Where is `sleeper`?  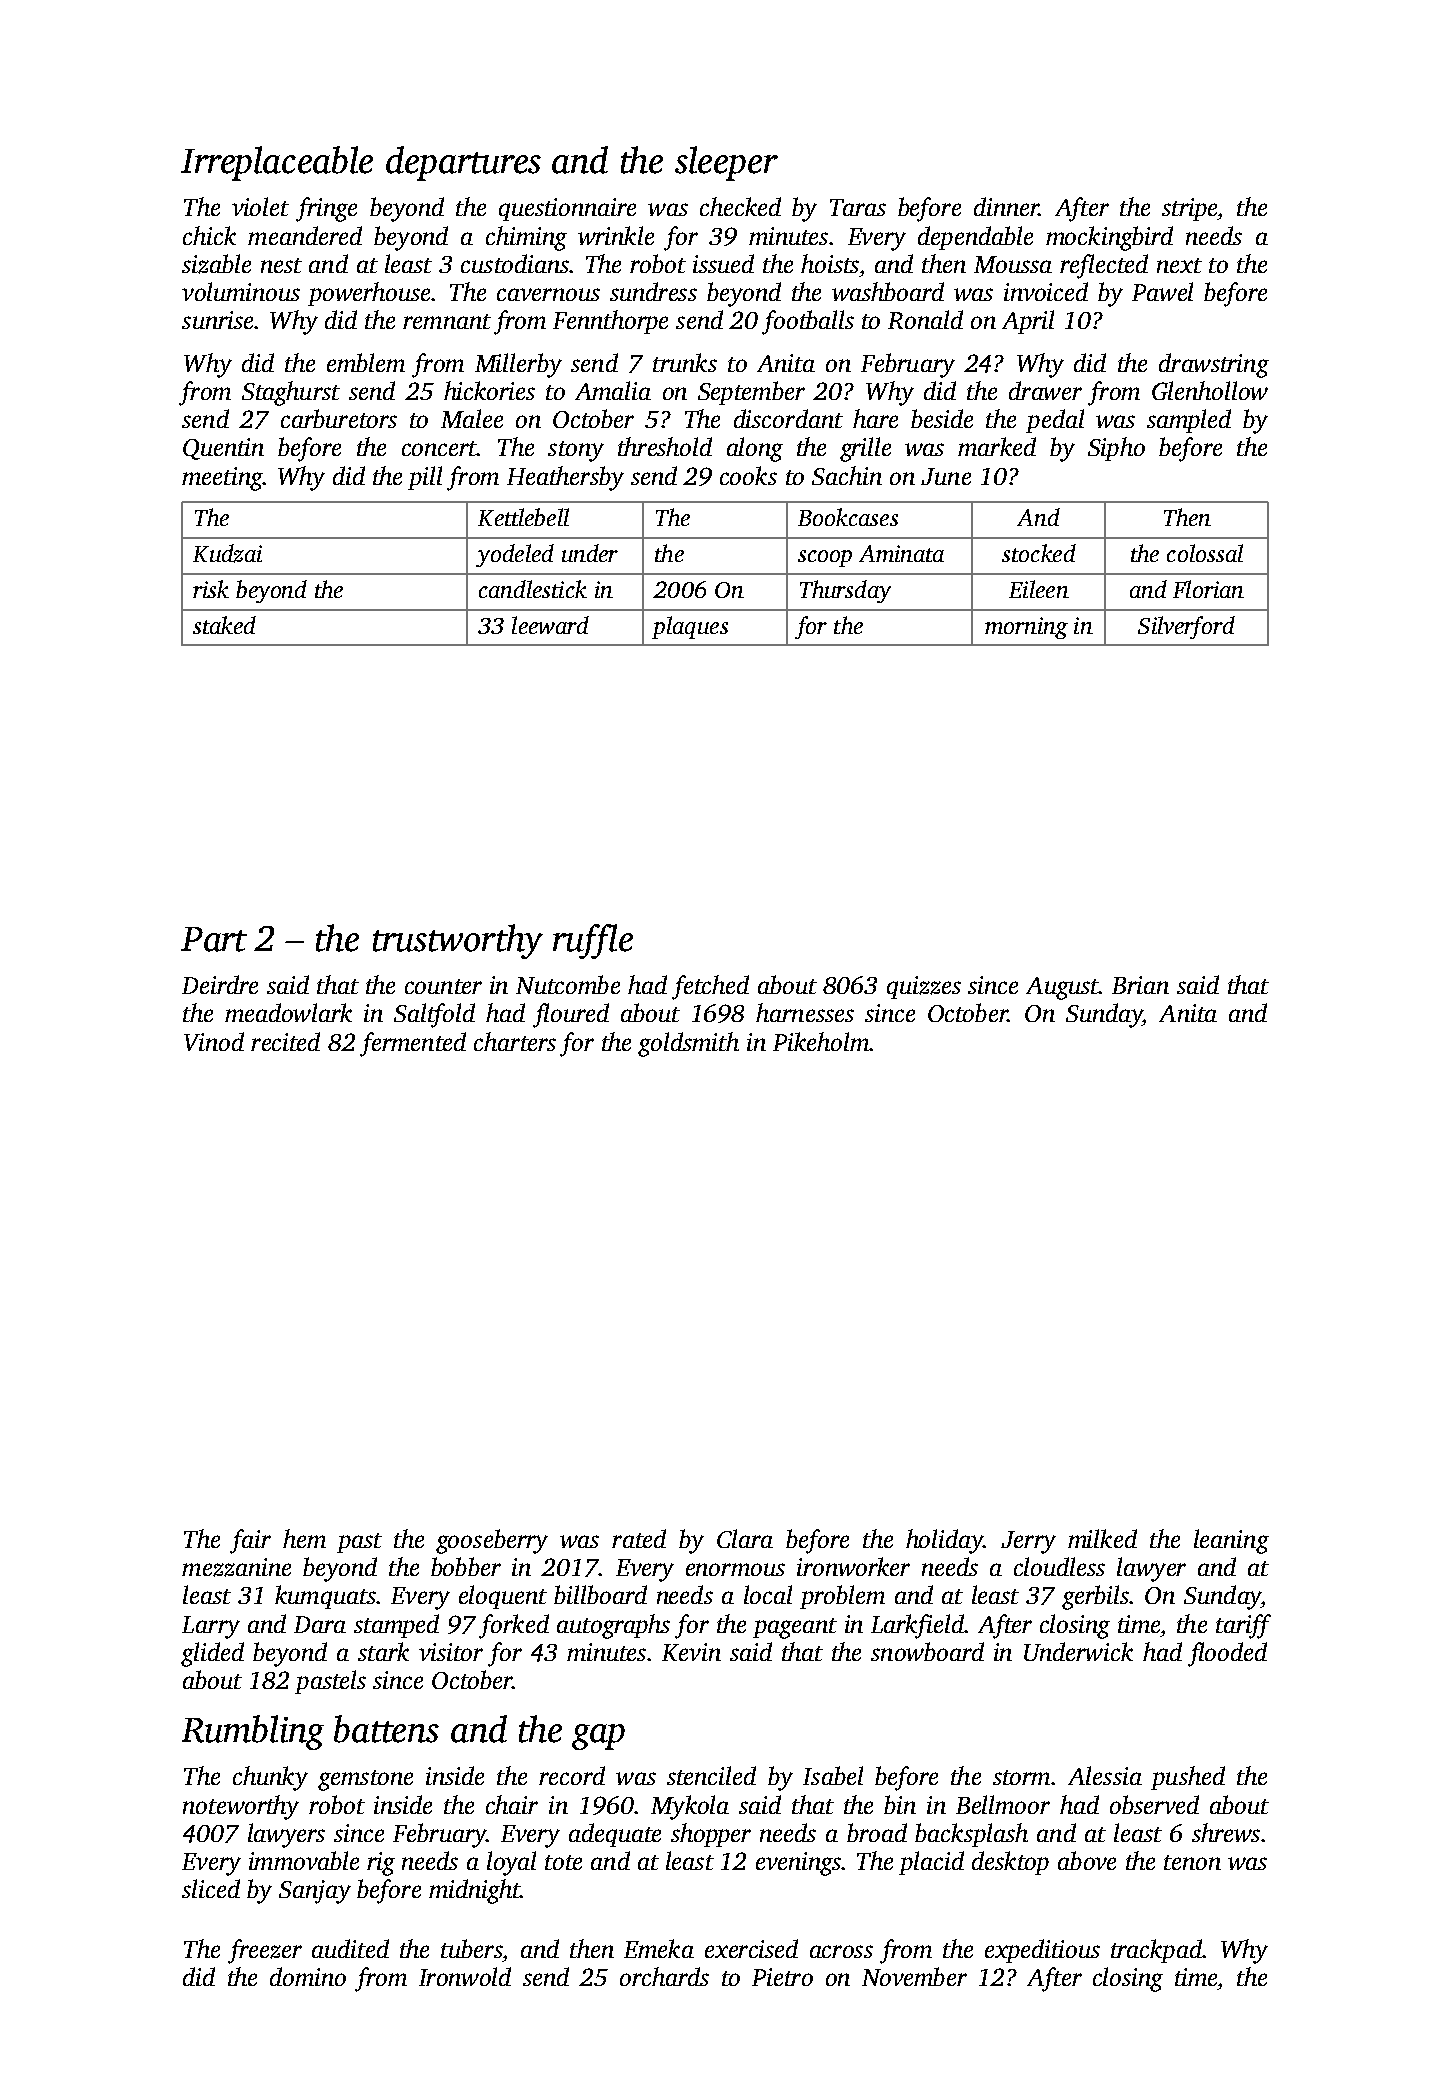
sleeper is located at coordinates (726, 163).
